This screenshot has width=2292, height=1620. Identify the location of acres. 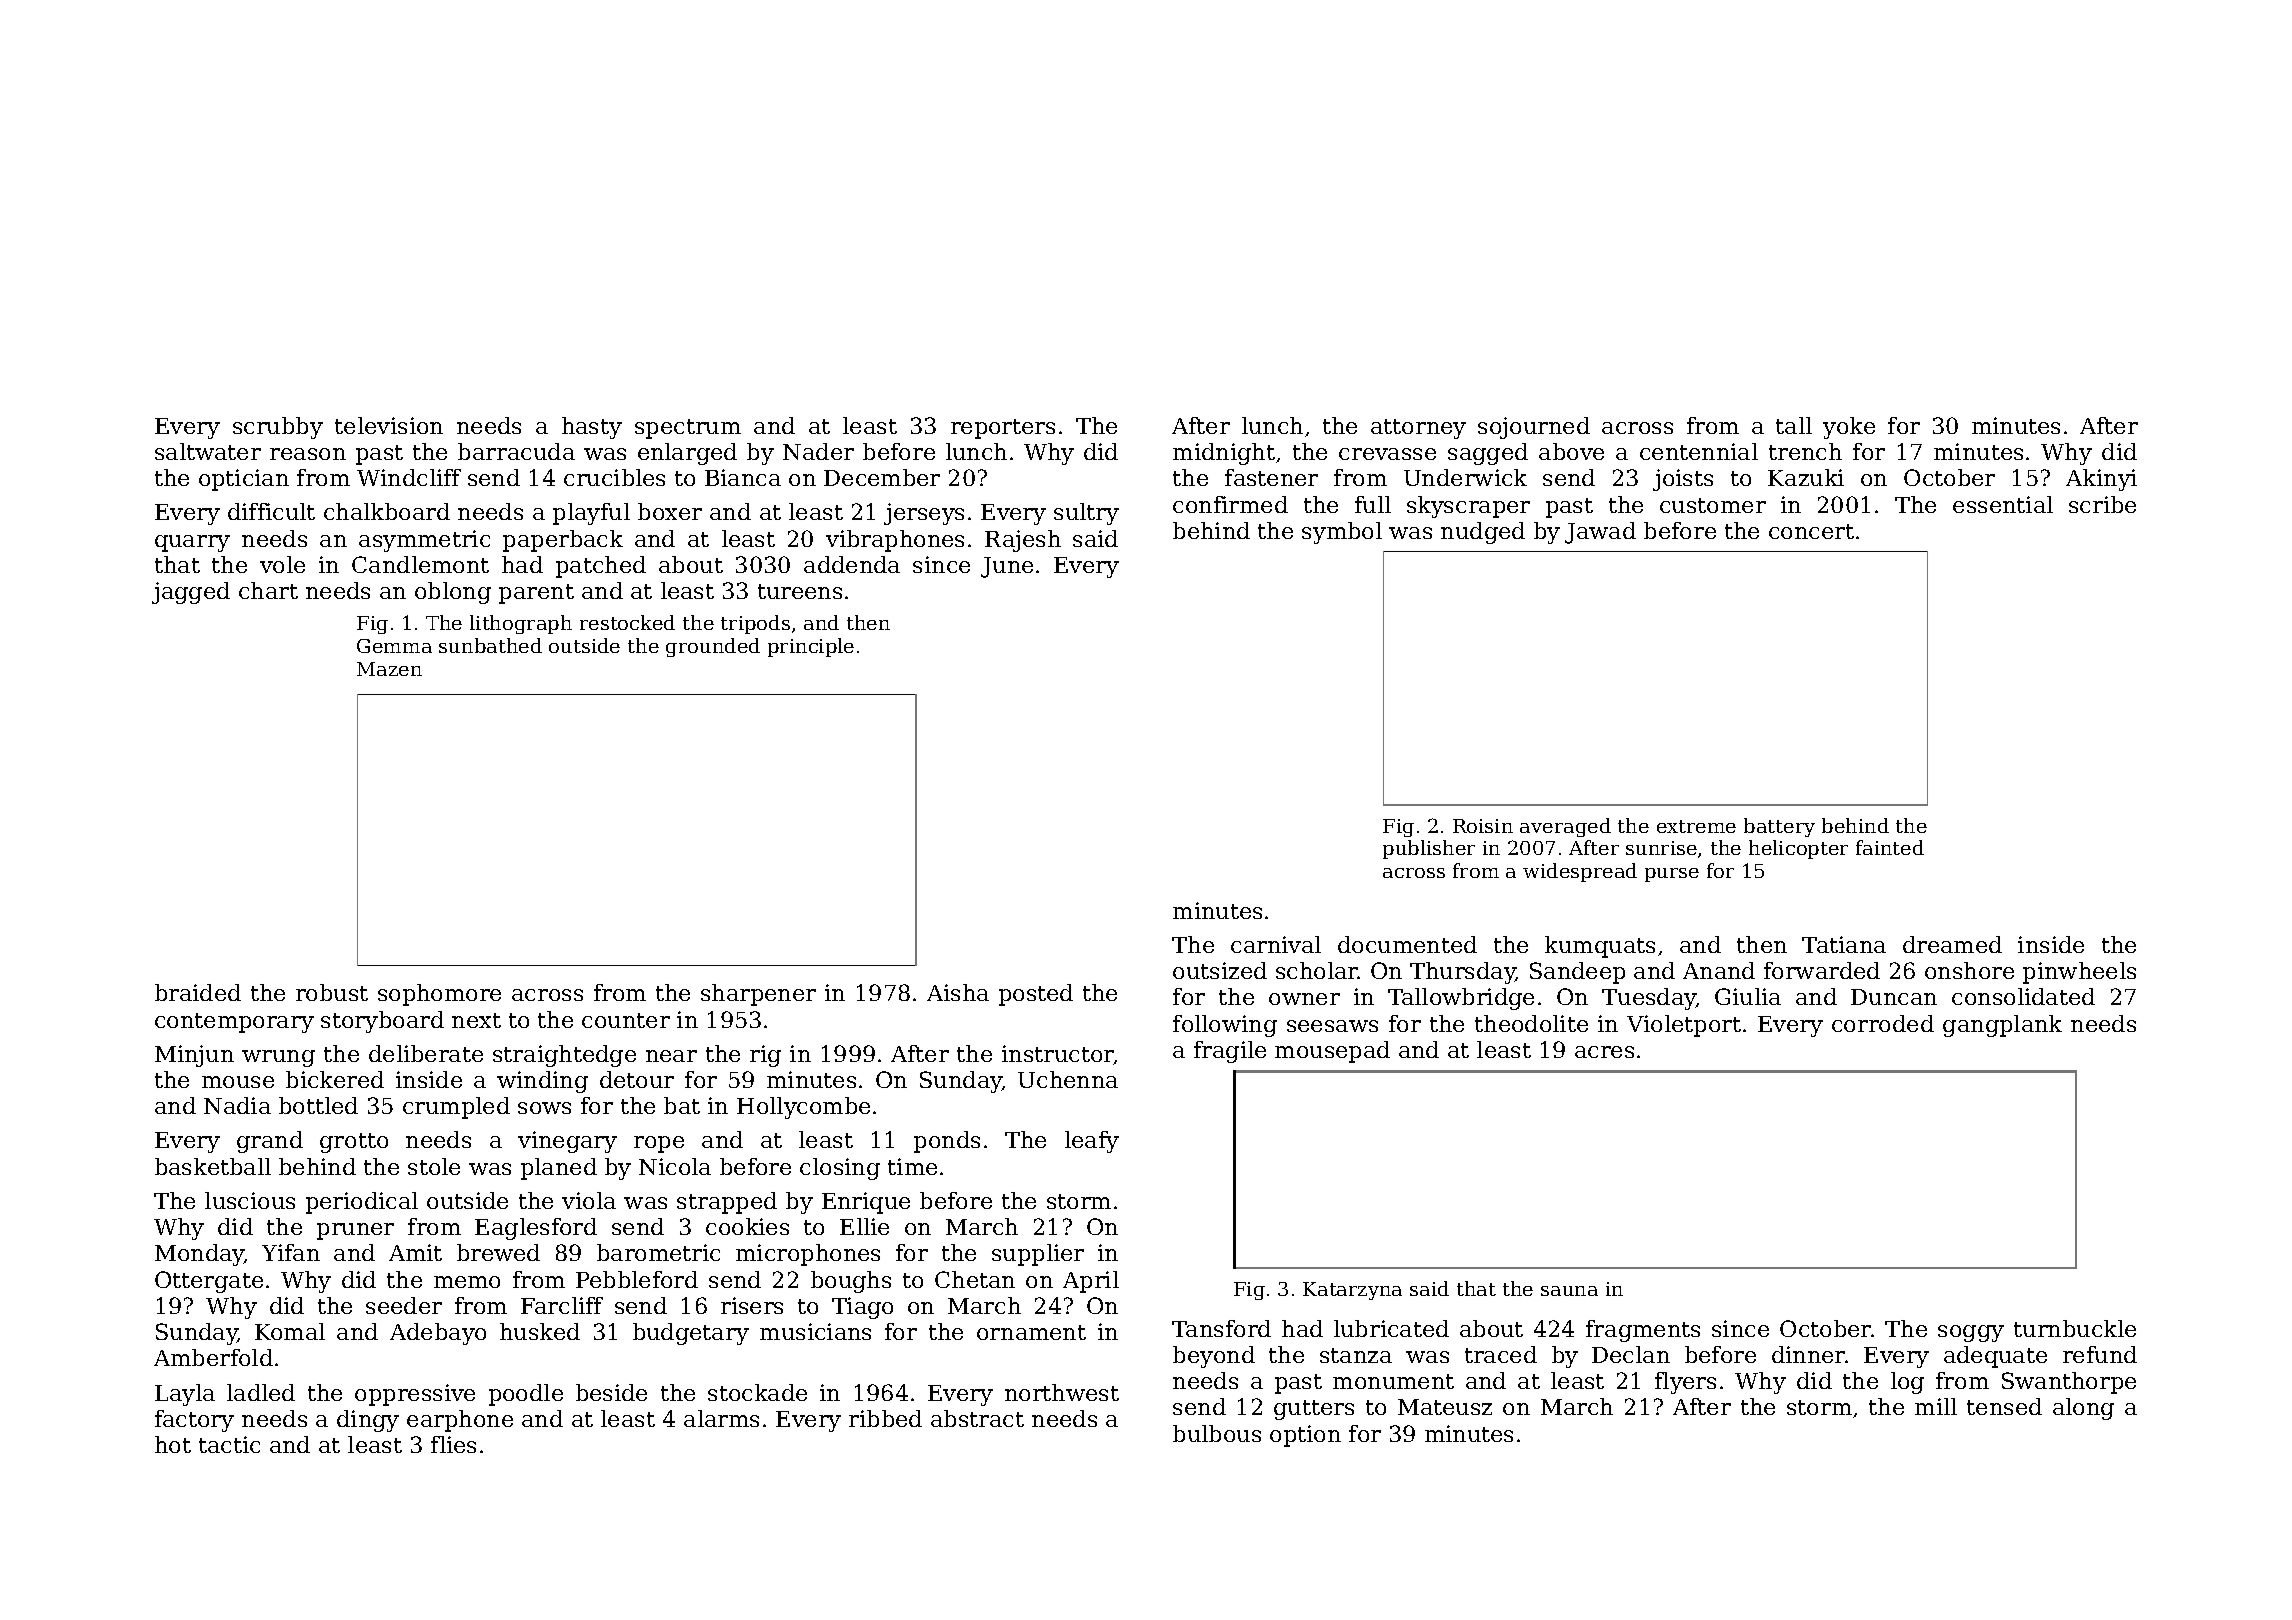
(1604, 1052).
